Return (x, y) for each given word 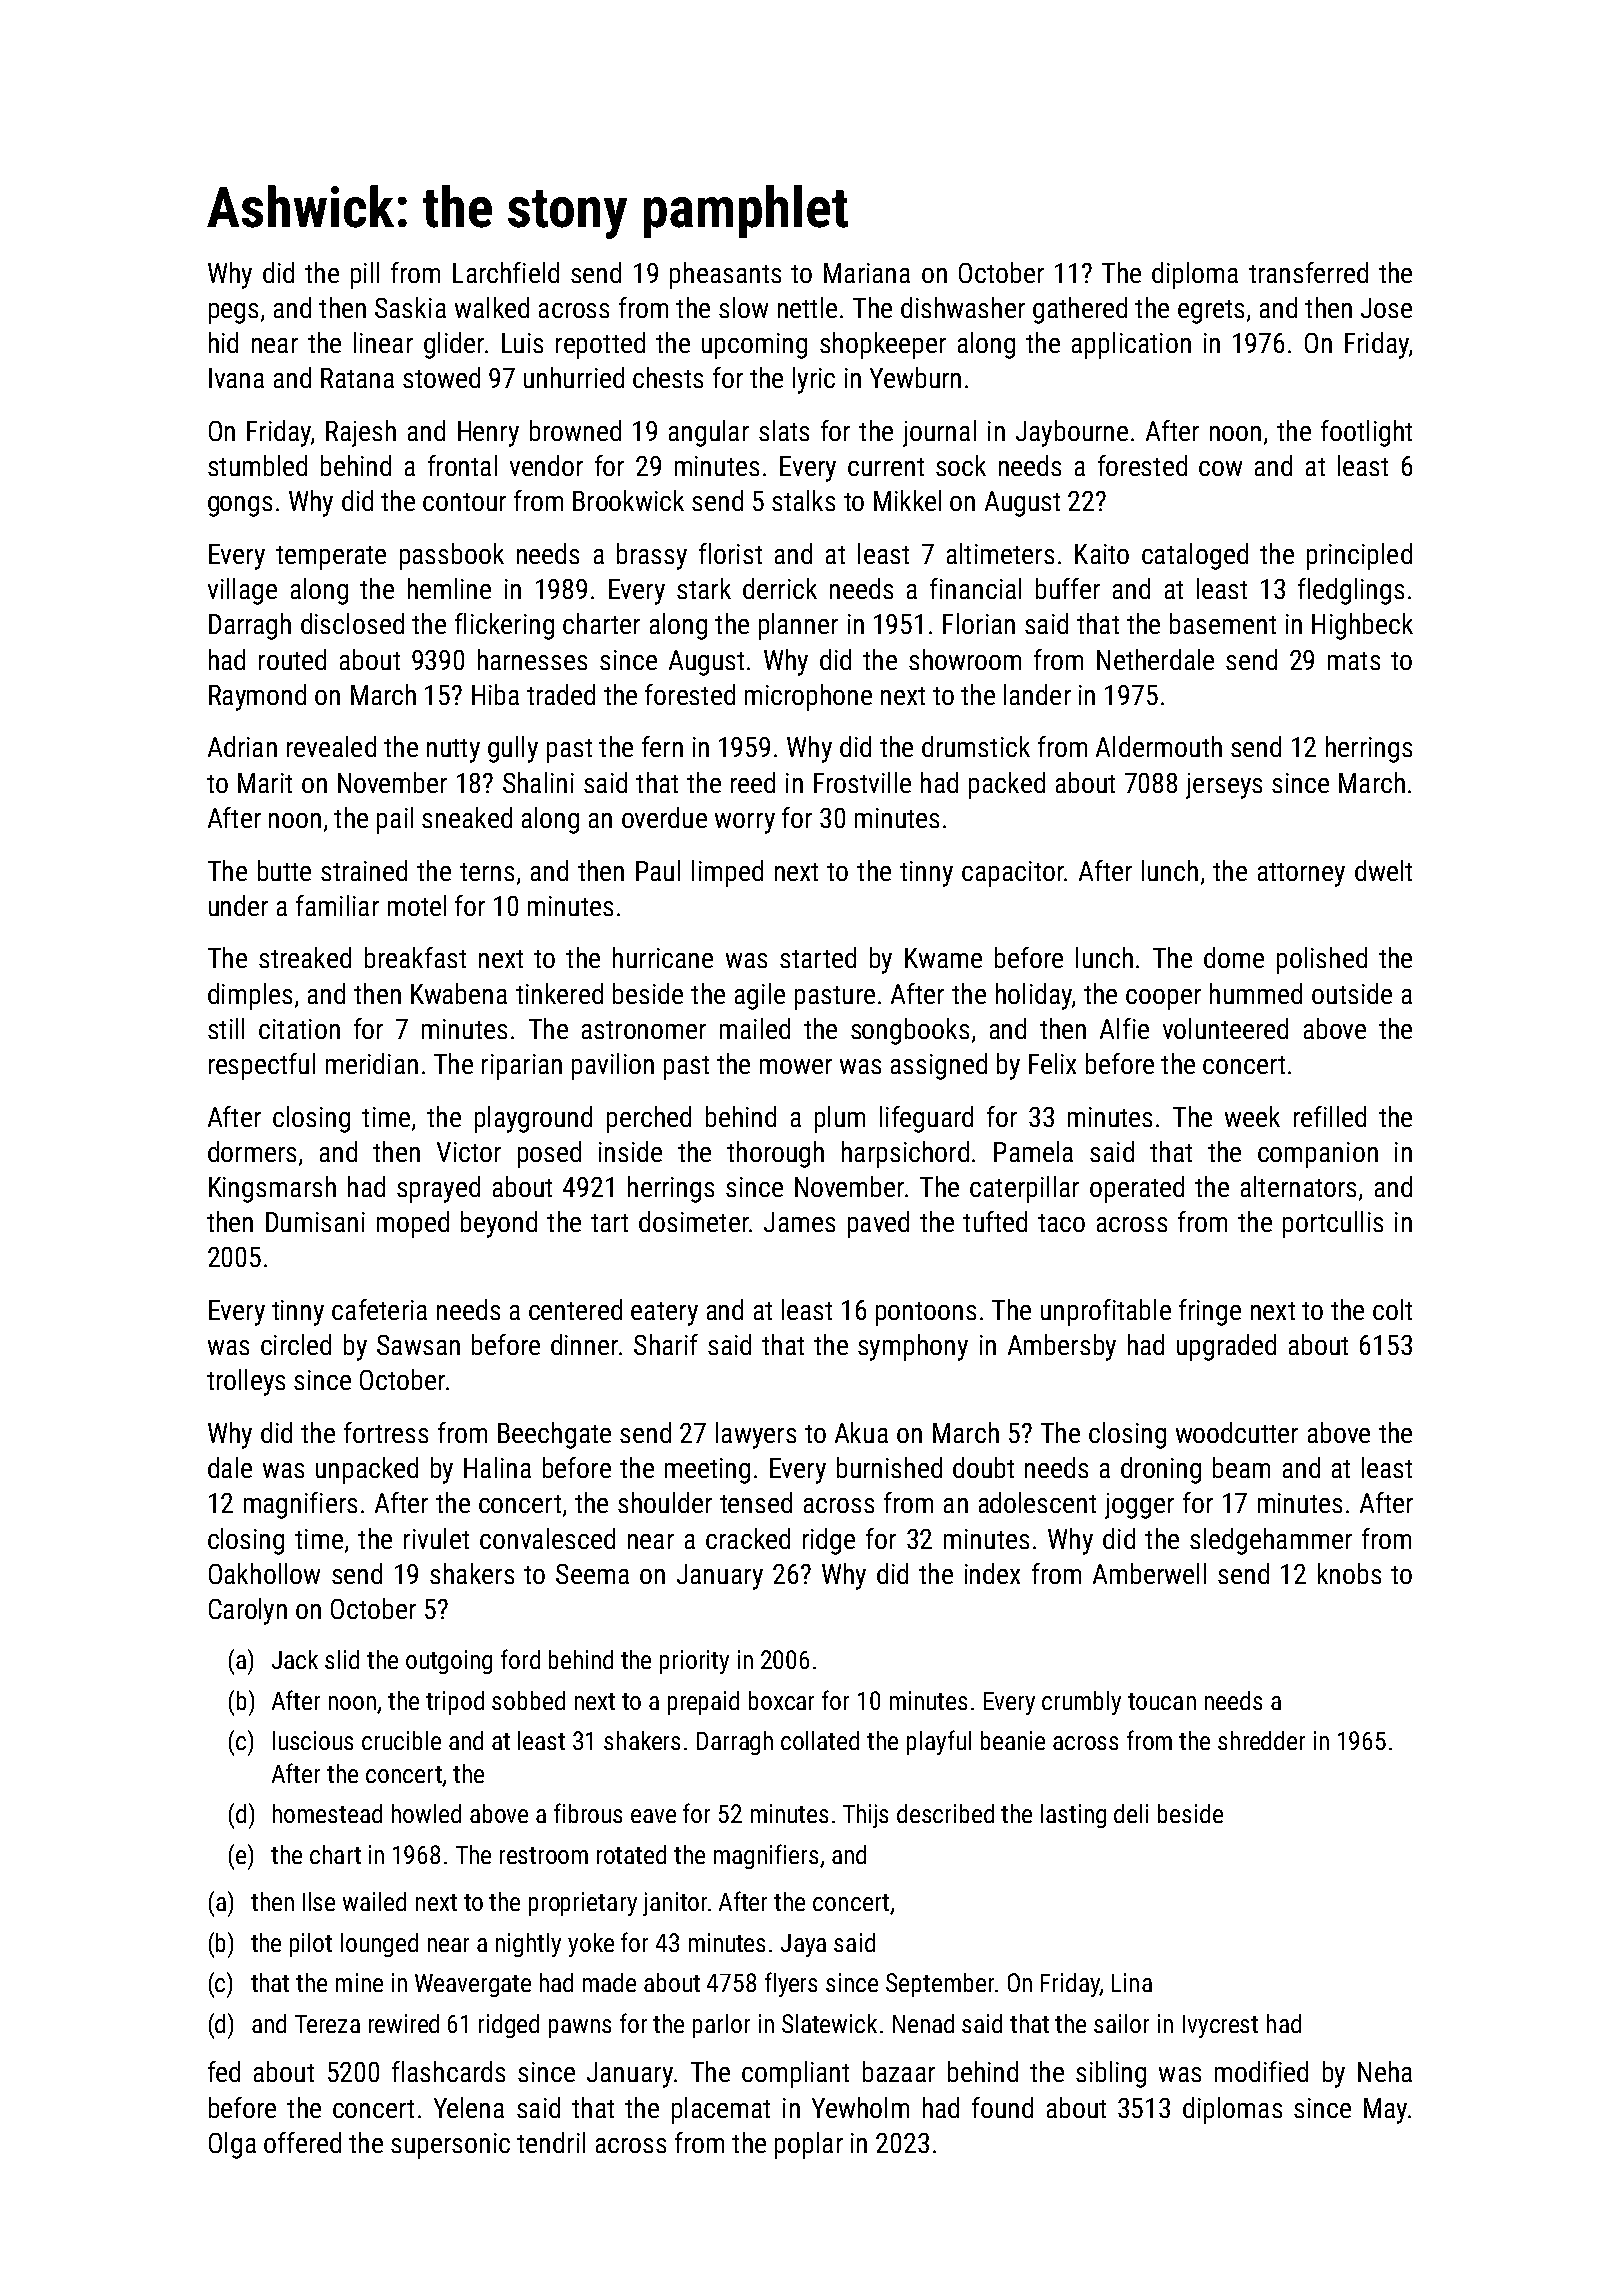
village (242, 591)
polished (1322, 960)
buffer (1068, 588)
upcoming (754, 346)
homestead (327, 1813)
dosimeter (694, 1221)
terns (487, 872)
